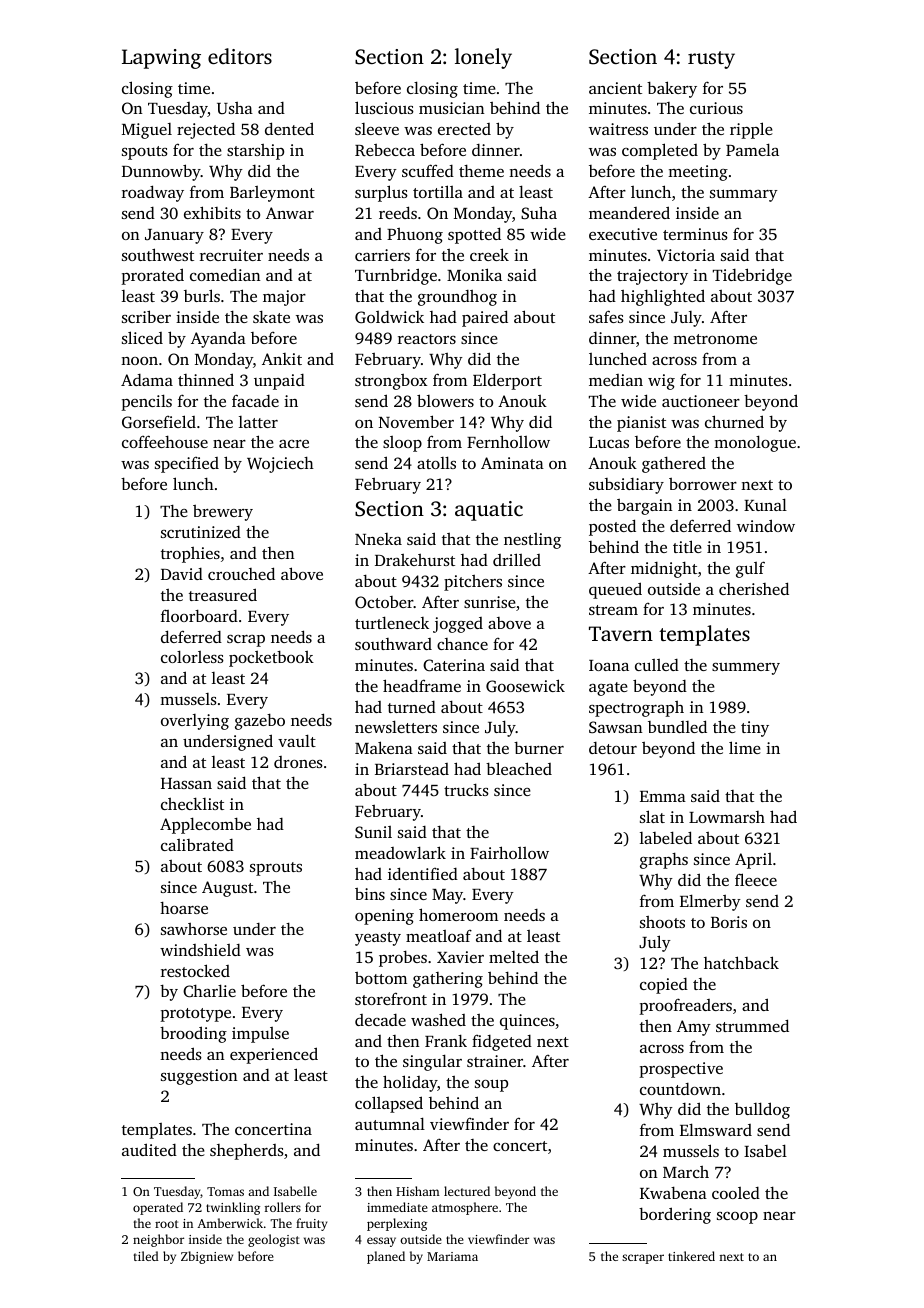 This screenshot has height=1308, width=924. Describe the element at coordinates (195, 722) in the screenshot. I see `overlying` at that location.
